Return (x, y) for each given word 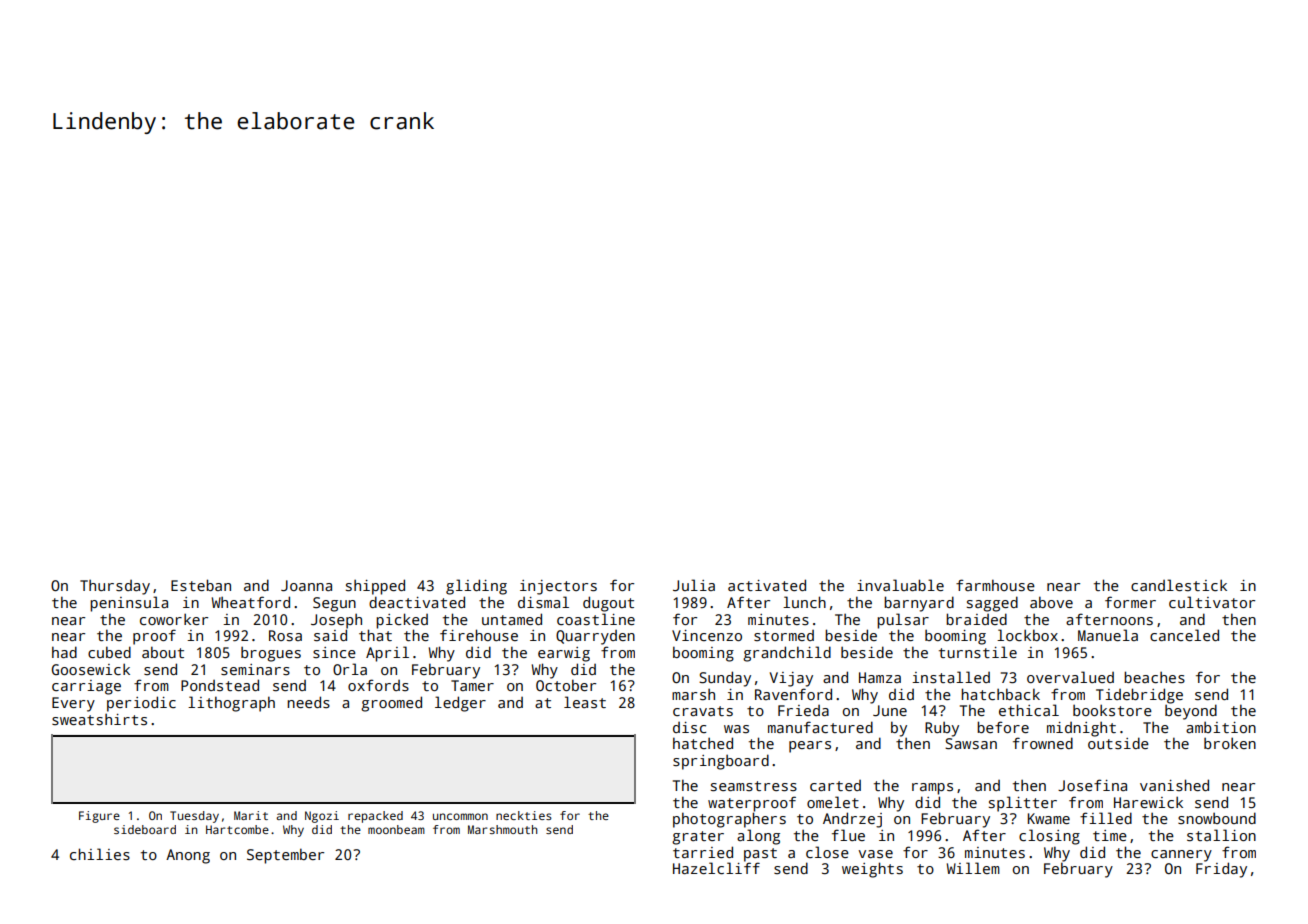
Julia (694, 585)
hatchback (1000, 694)
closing (1049, 837)
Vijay (791, 679)
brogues (271, 654)
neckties (524, 815)
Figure (99, 817)
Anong (188, 856)
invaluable (900, 585)
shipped (375, 587)
